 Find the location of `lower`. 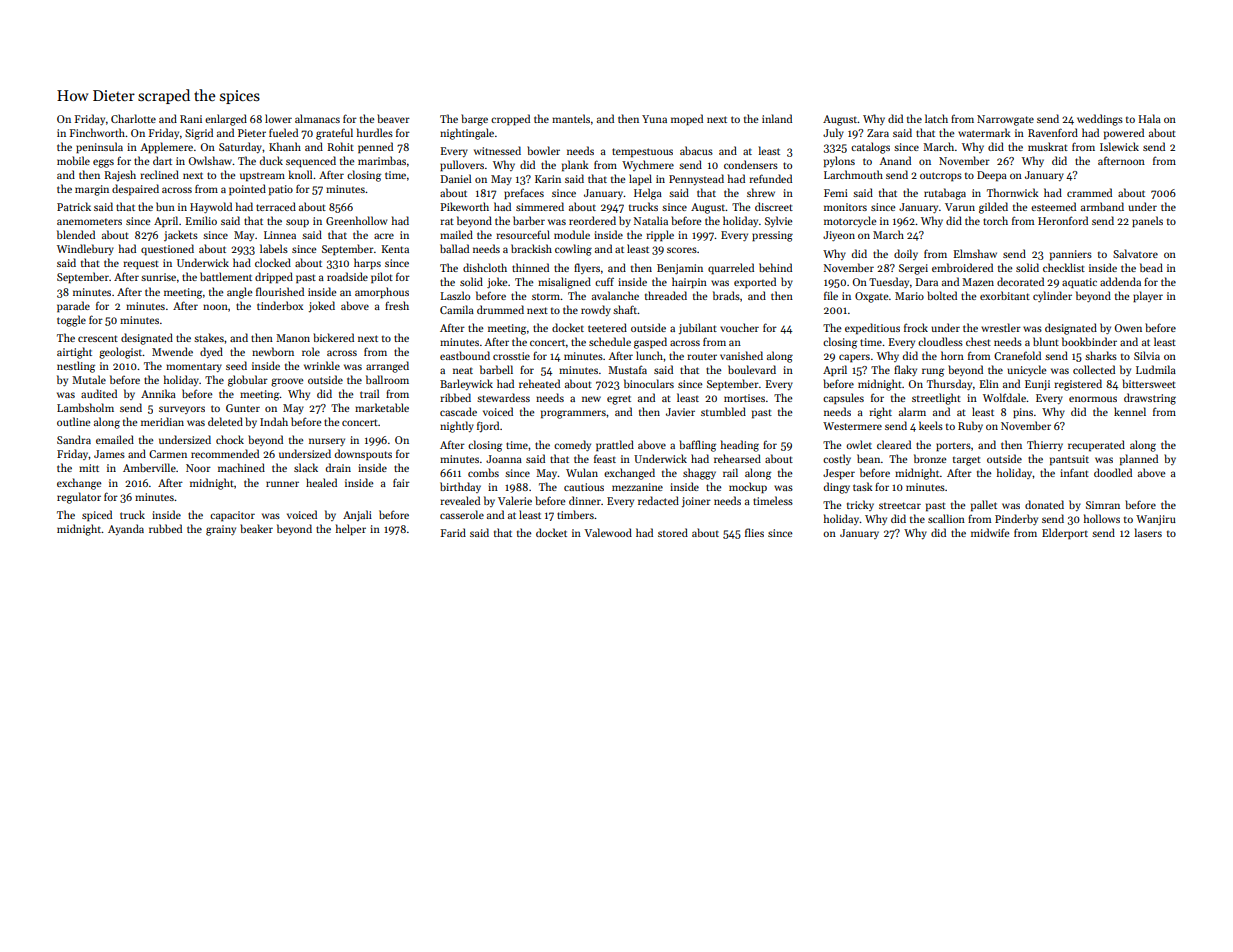

lower is located at coordinates (278, 118).
